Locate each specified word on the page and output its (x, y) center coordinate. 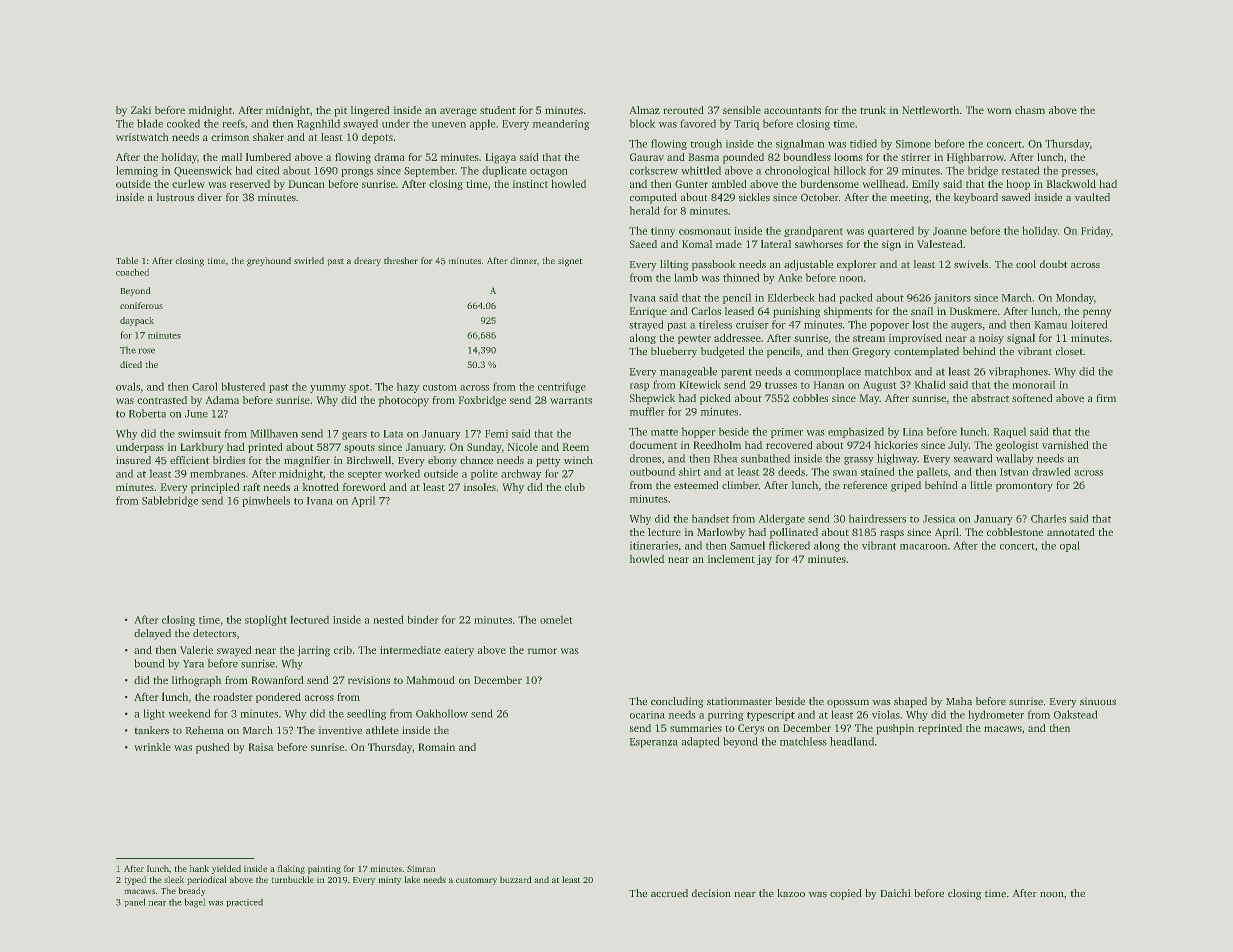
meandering (561, 124)
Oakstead (1076, 714)
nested (388, 619)
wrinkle (152, 747)
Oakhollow (442, 713)
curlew (188, 183)
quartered (891, 231)
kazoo (791, 893)
